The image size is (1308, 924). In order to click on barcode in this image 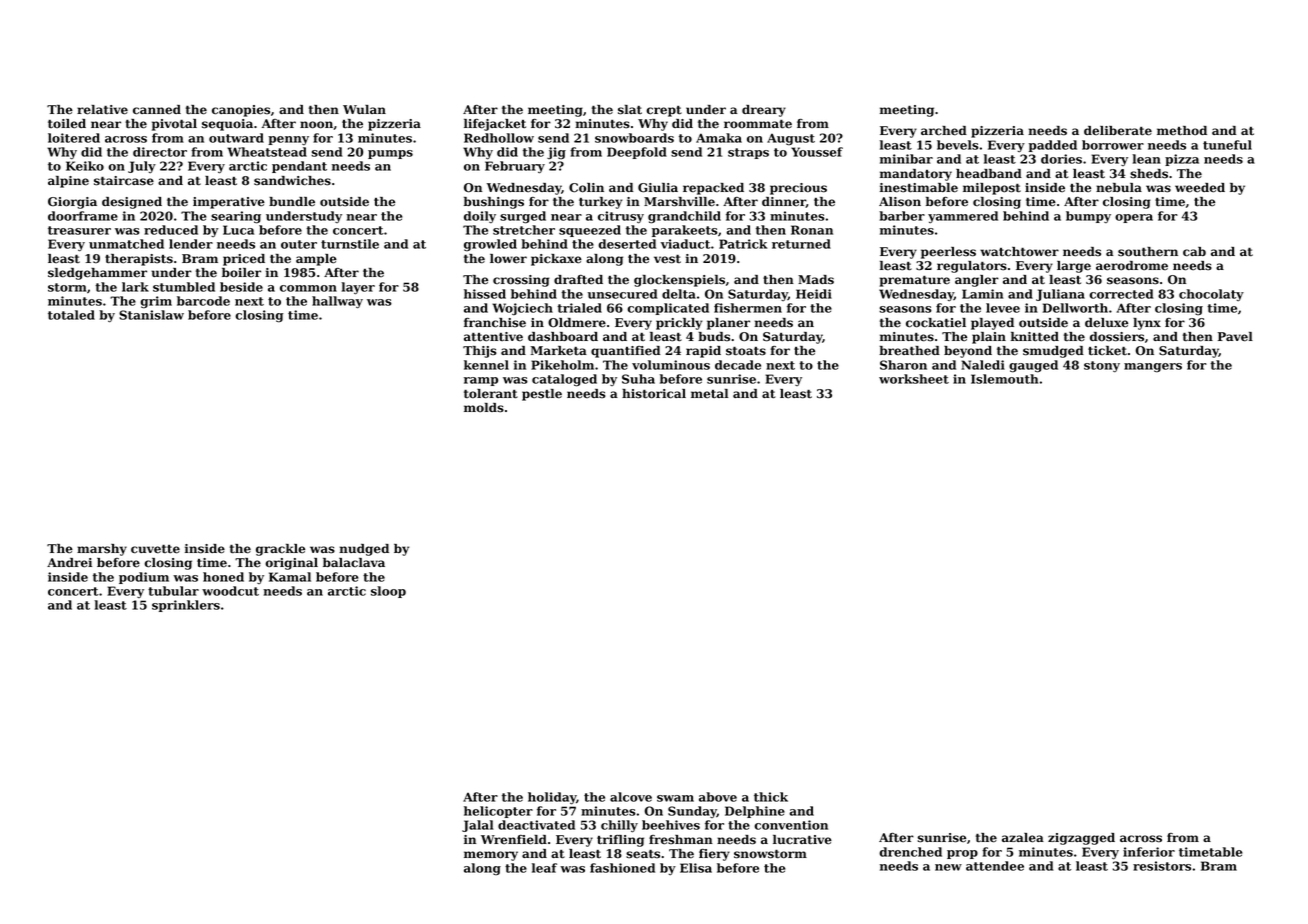, I will do `click(203, 301)`.
